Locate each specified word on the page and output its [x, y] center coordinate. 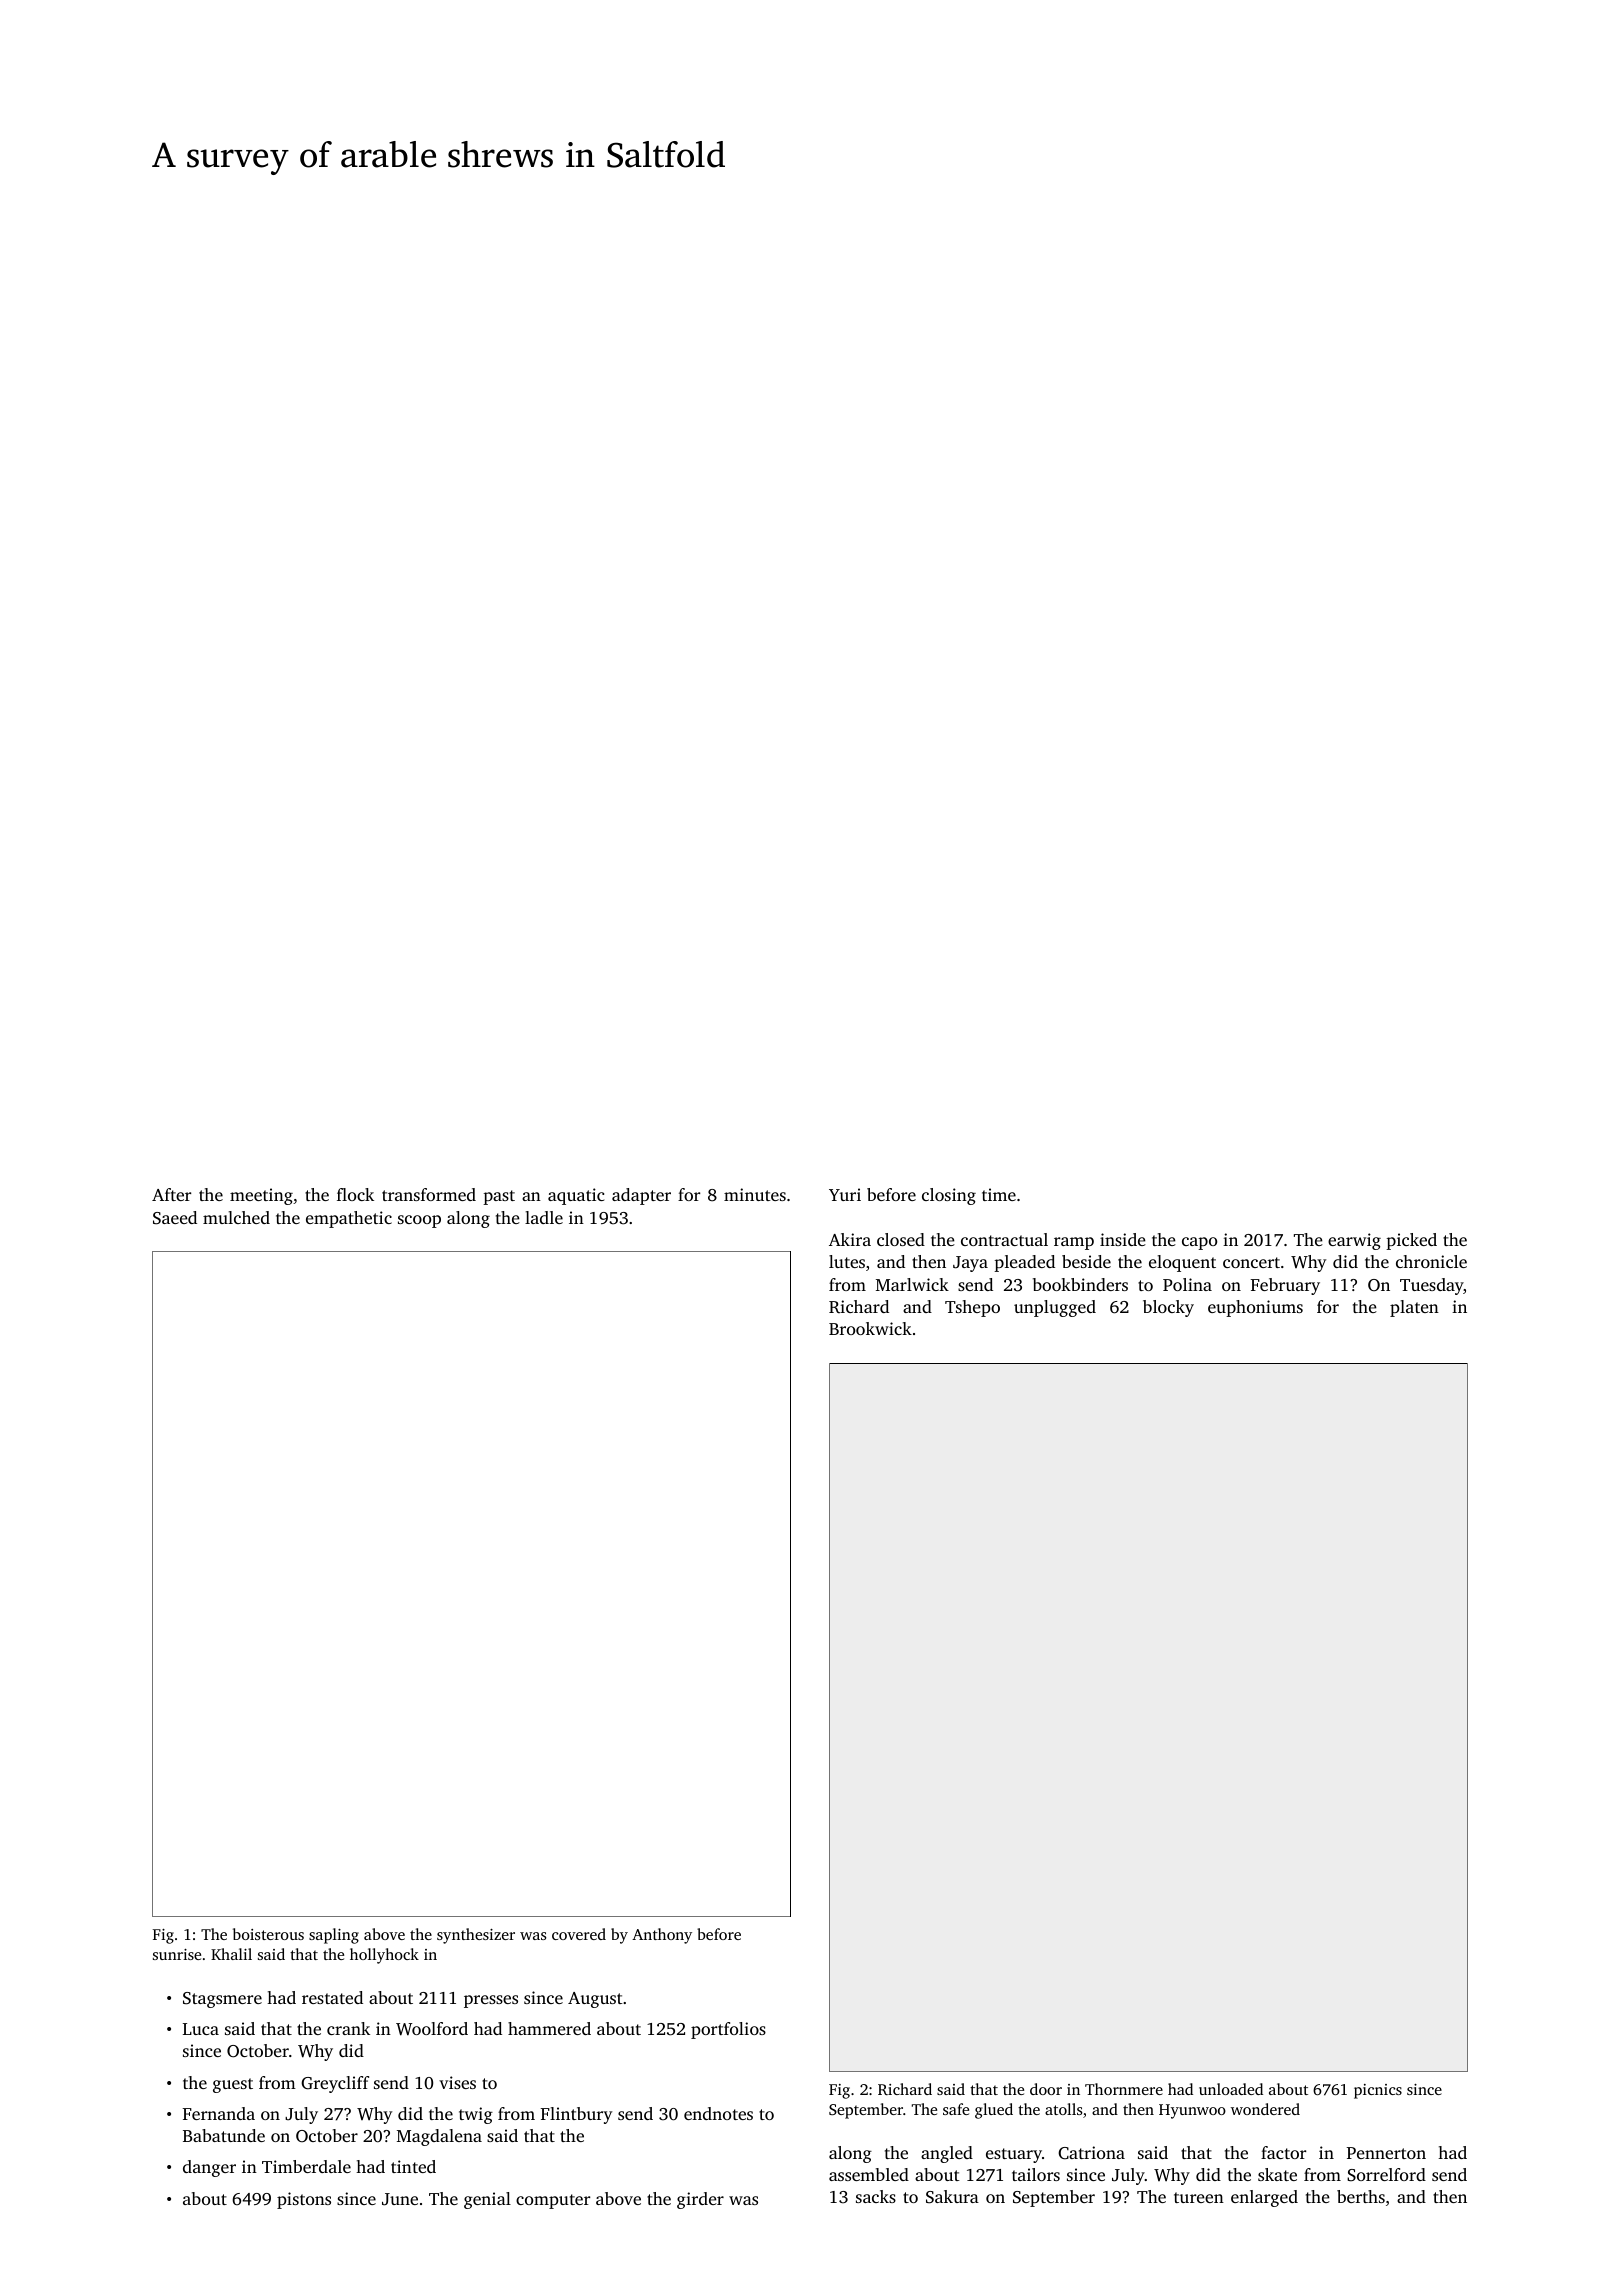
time [999, 1194]
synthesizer [476, 1936]
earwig [1354, 1241]
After [171, 1194]
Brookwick [870, 1328]
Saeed [175, 1218]
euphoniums [1255, 1308]
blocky [1168, 1308]
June [400, 2199]
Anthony [662, 1936]
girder [700, 2200]
